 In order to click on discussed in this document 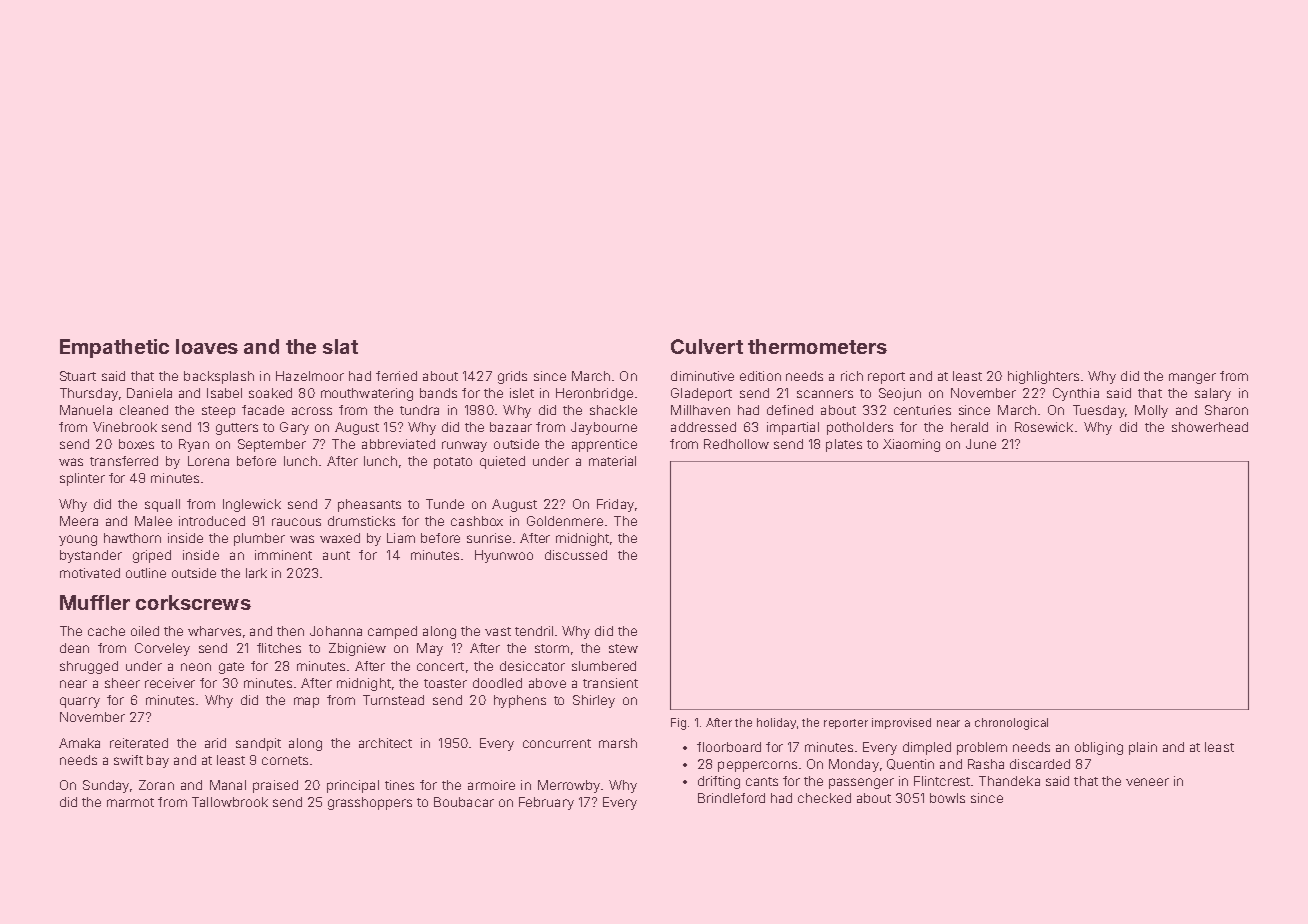, I will do `click(576, 555)`.
